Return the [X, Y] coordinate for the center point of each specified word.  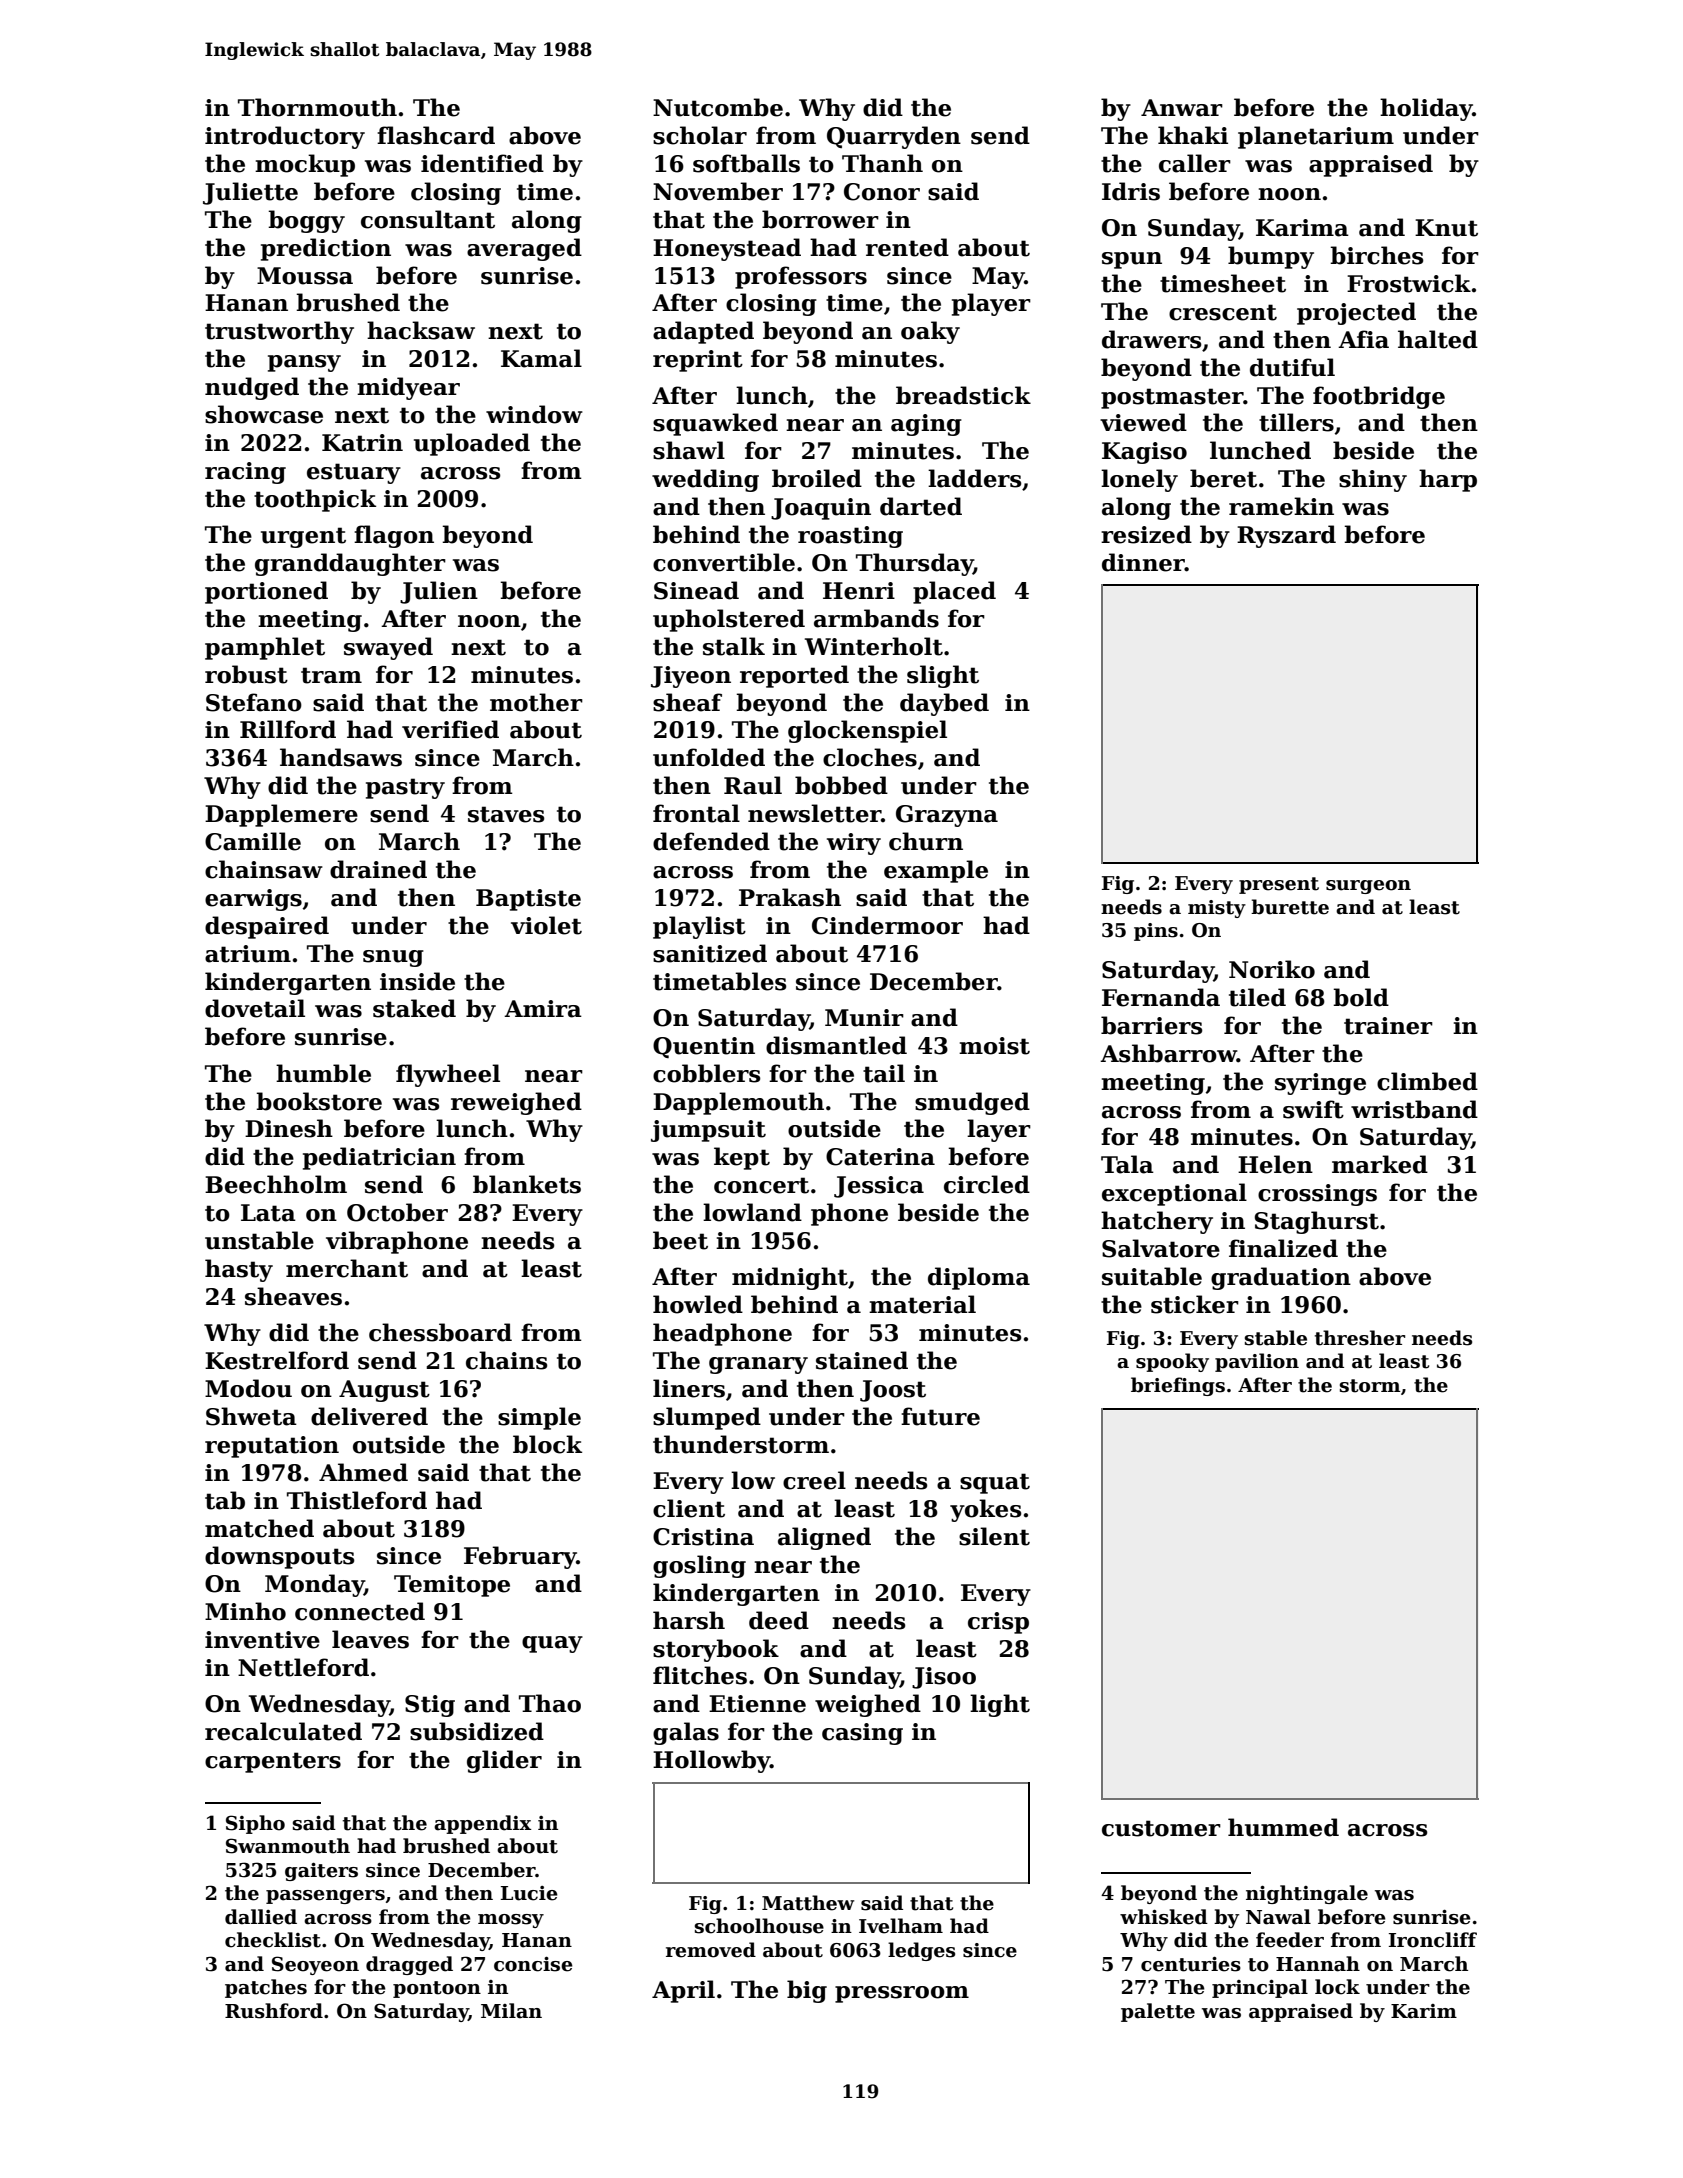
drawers [1152, 339]
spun [1132, 260]
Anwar [1182, 108]
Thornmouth [317, 107]
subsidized [477, 1731]
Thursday [914, 564]
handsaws [341, 757]
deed [779, 1620]
